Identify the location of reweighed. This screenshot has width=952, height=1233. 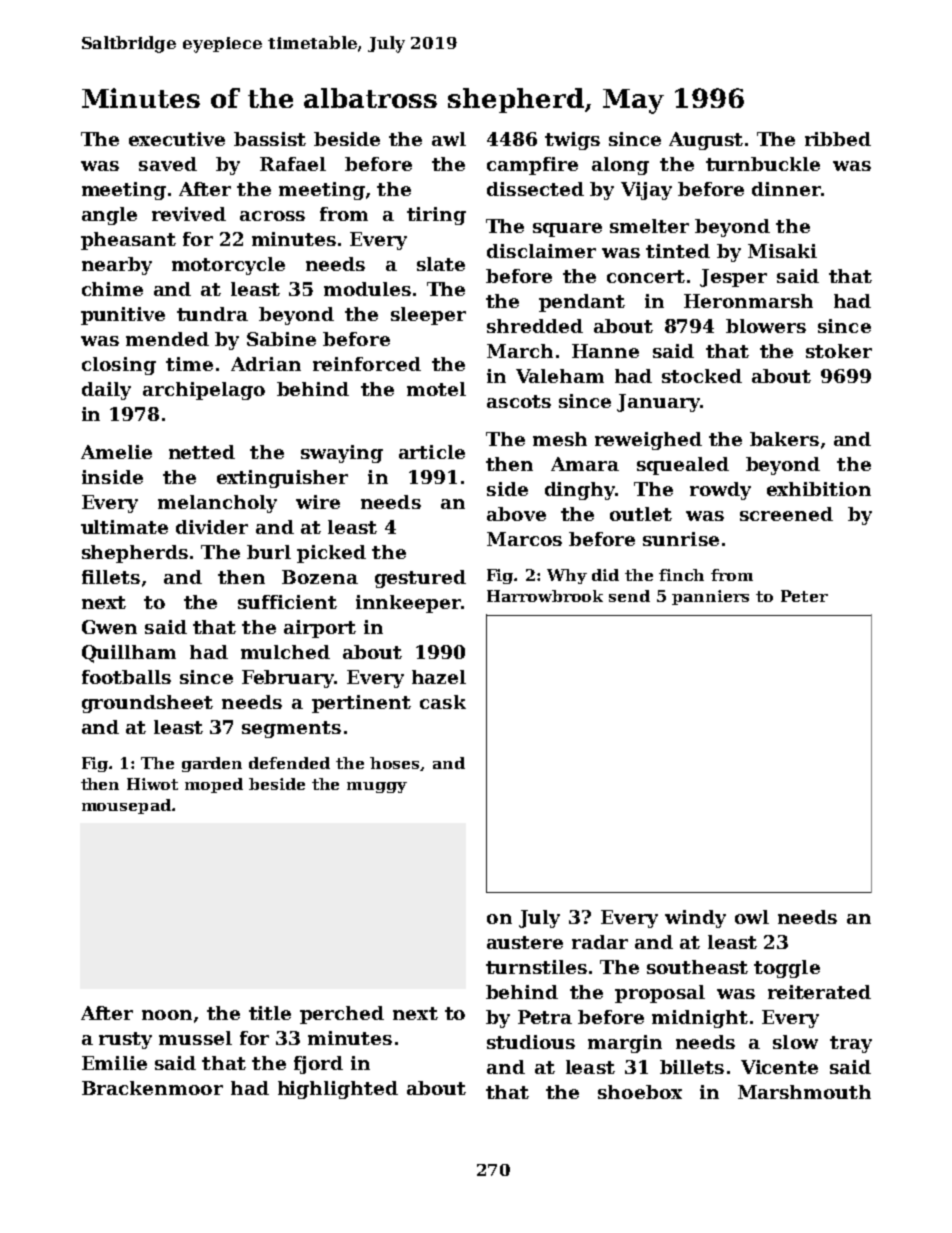
(648, 441).
